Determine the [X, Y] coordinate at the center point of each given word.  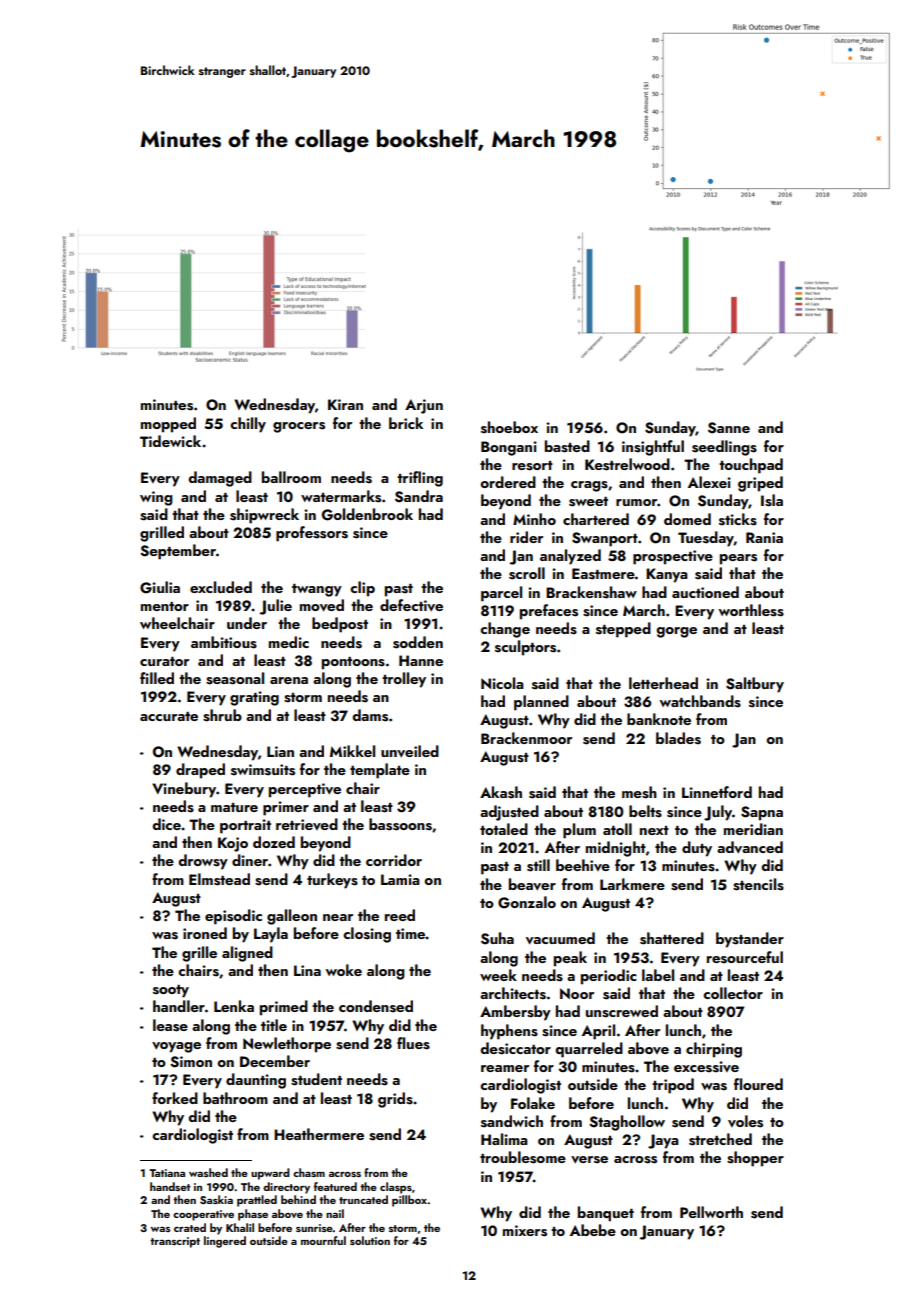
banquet [606, 1214]
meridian [753, 829]
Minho [534, 519]
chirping [714, 1050]
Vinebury [184, 790]
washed [208, 1172]
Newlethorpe [287, 1045]
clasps [396, 1188]
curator [164, 661]
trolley [404, 680]
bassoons [400, 824]
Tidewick [170, 441]
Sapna [762, 813]
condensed [376, 1006]
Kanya [667, 575]
